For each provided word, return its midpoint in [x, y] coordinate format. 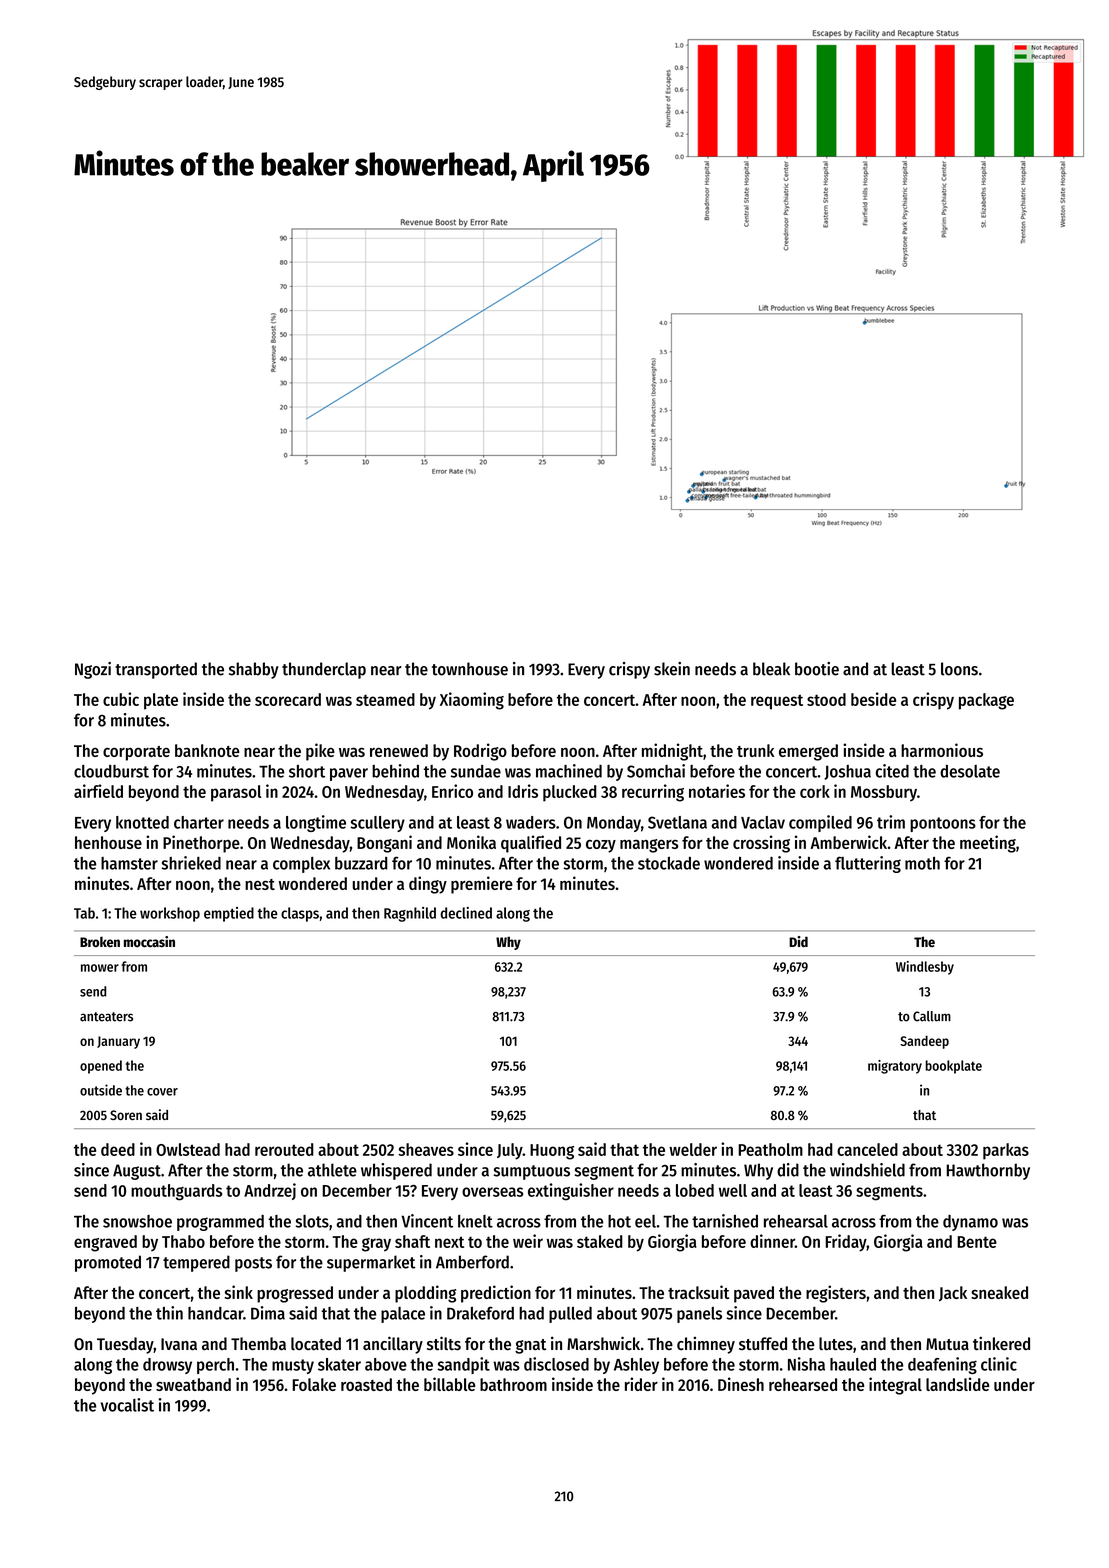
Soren [126, 1115]
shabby [254, 670]
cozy [601, 846]
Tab [84, 913]
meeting [988, 844]
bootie [817, 669]
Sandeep [924, 1042]
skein [672, 669]
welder [693, 1149]
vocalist [127, 1405]
